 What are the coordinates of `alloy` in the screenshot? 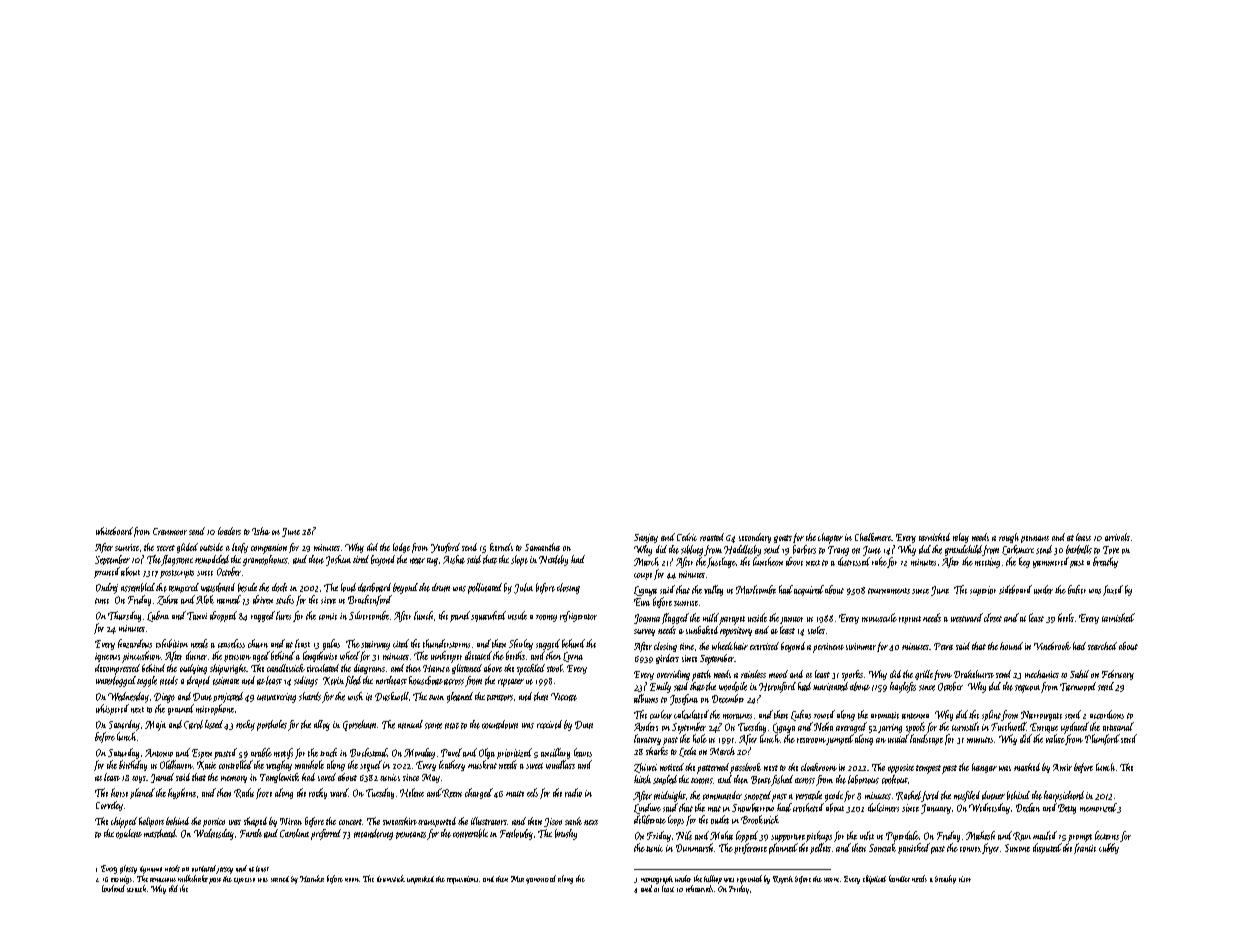 It's located at (322, 725).
